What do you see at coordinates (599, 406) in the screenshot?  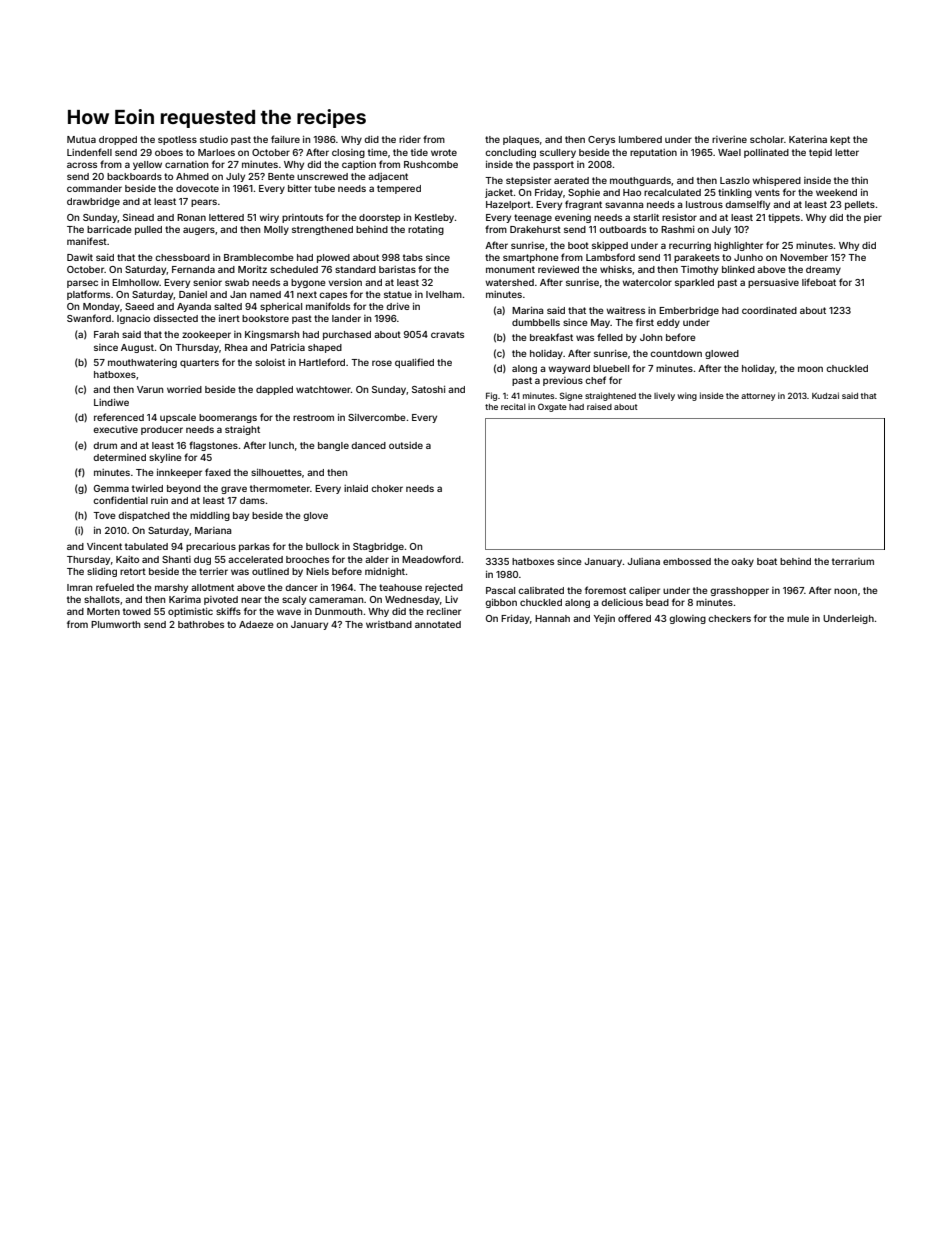 I see `raised` at bounding box center [599, 406].
